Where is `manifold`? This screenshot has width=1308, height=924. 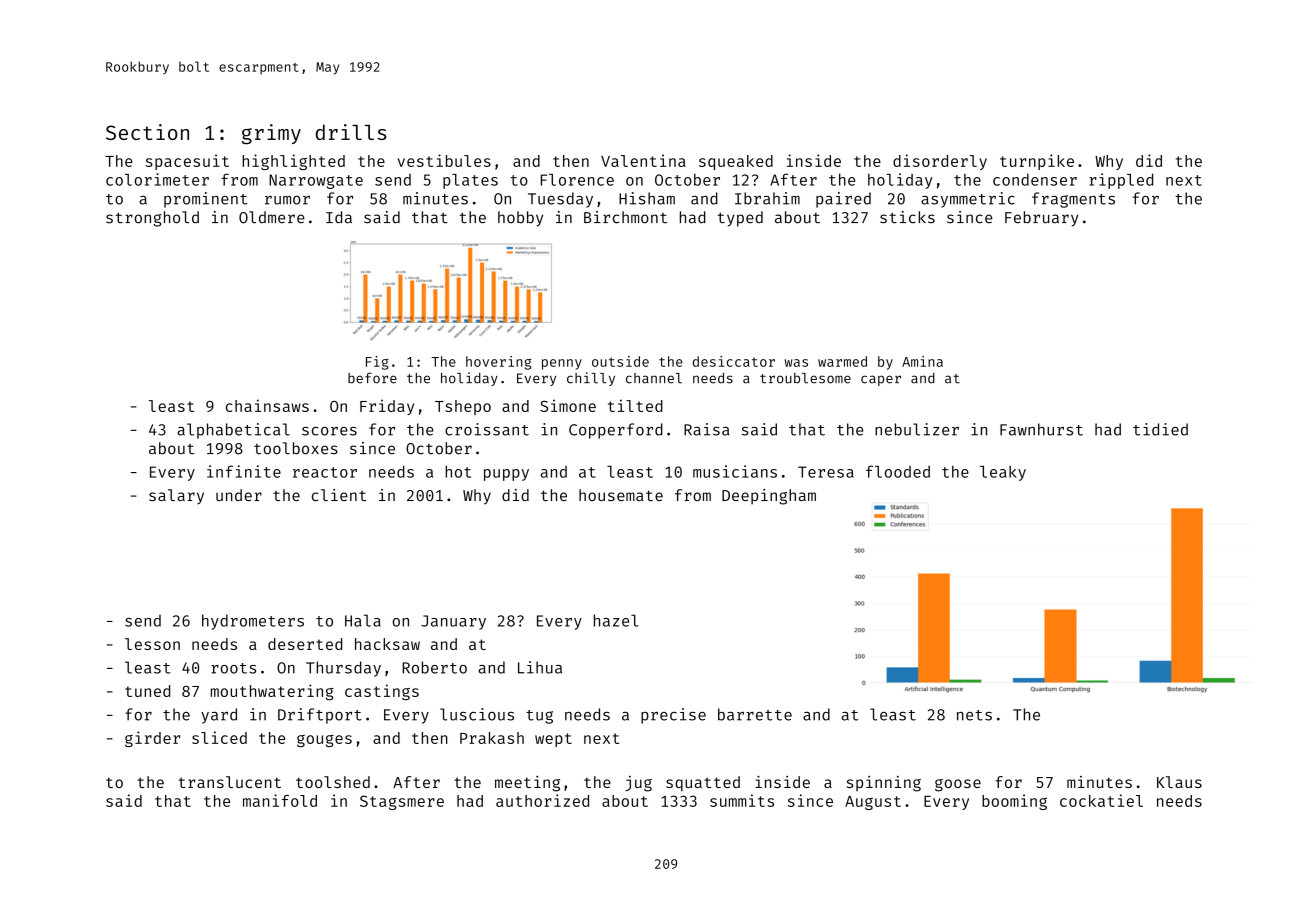 manifold is located at coordinates (280, 800).
